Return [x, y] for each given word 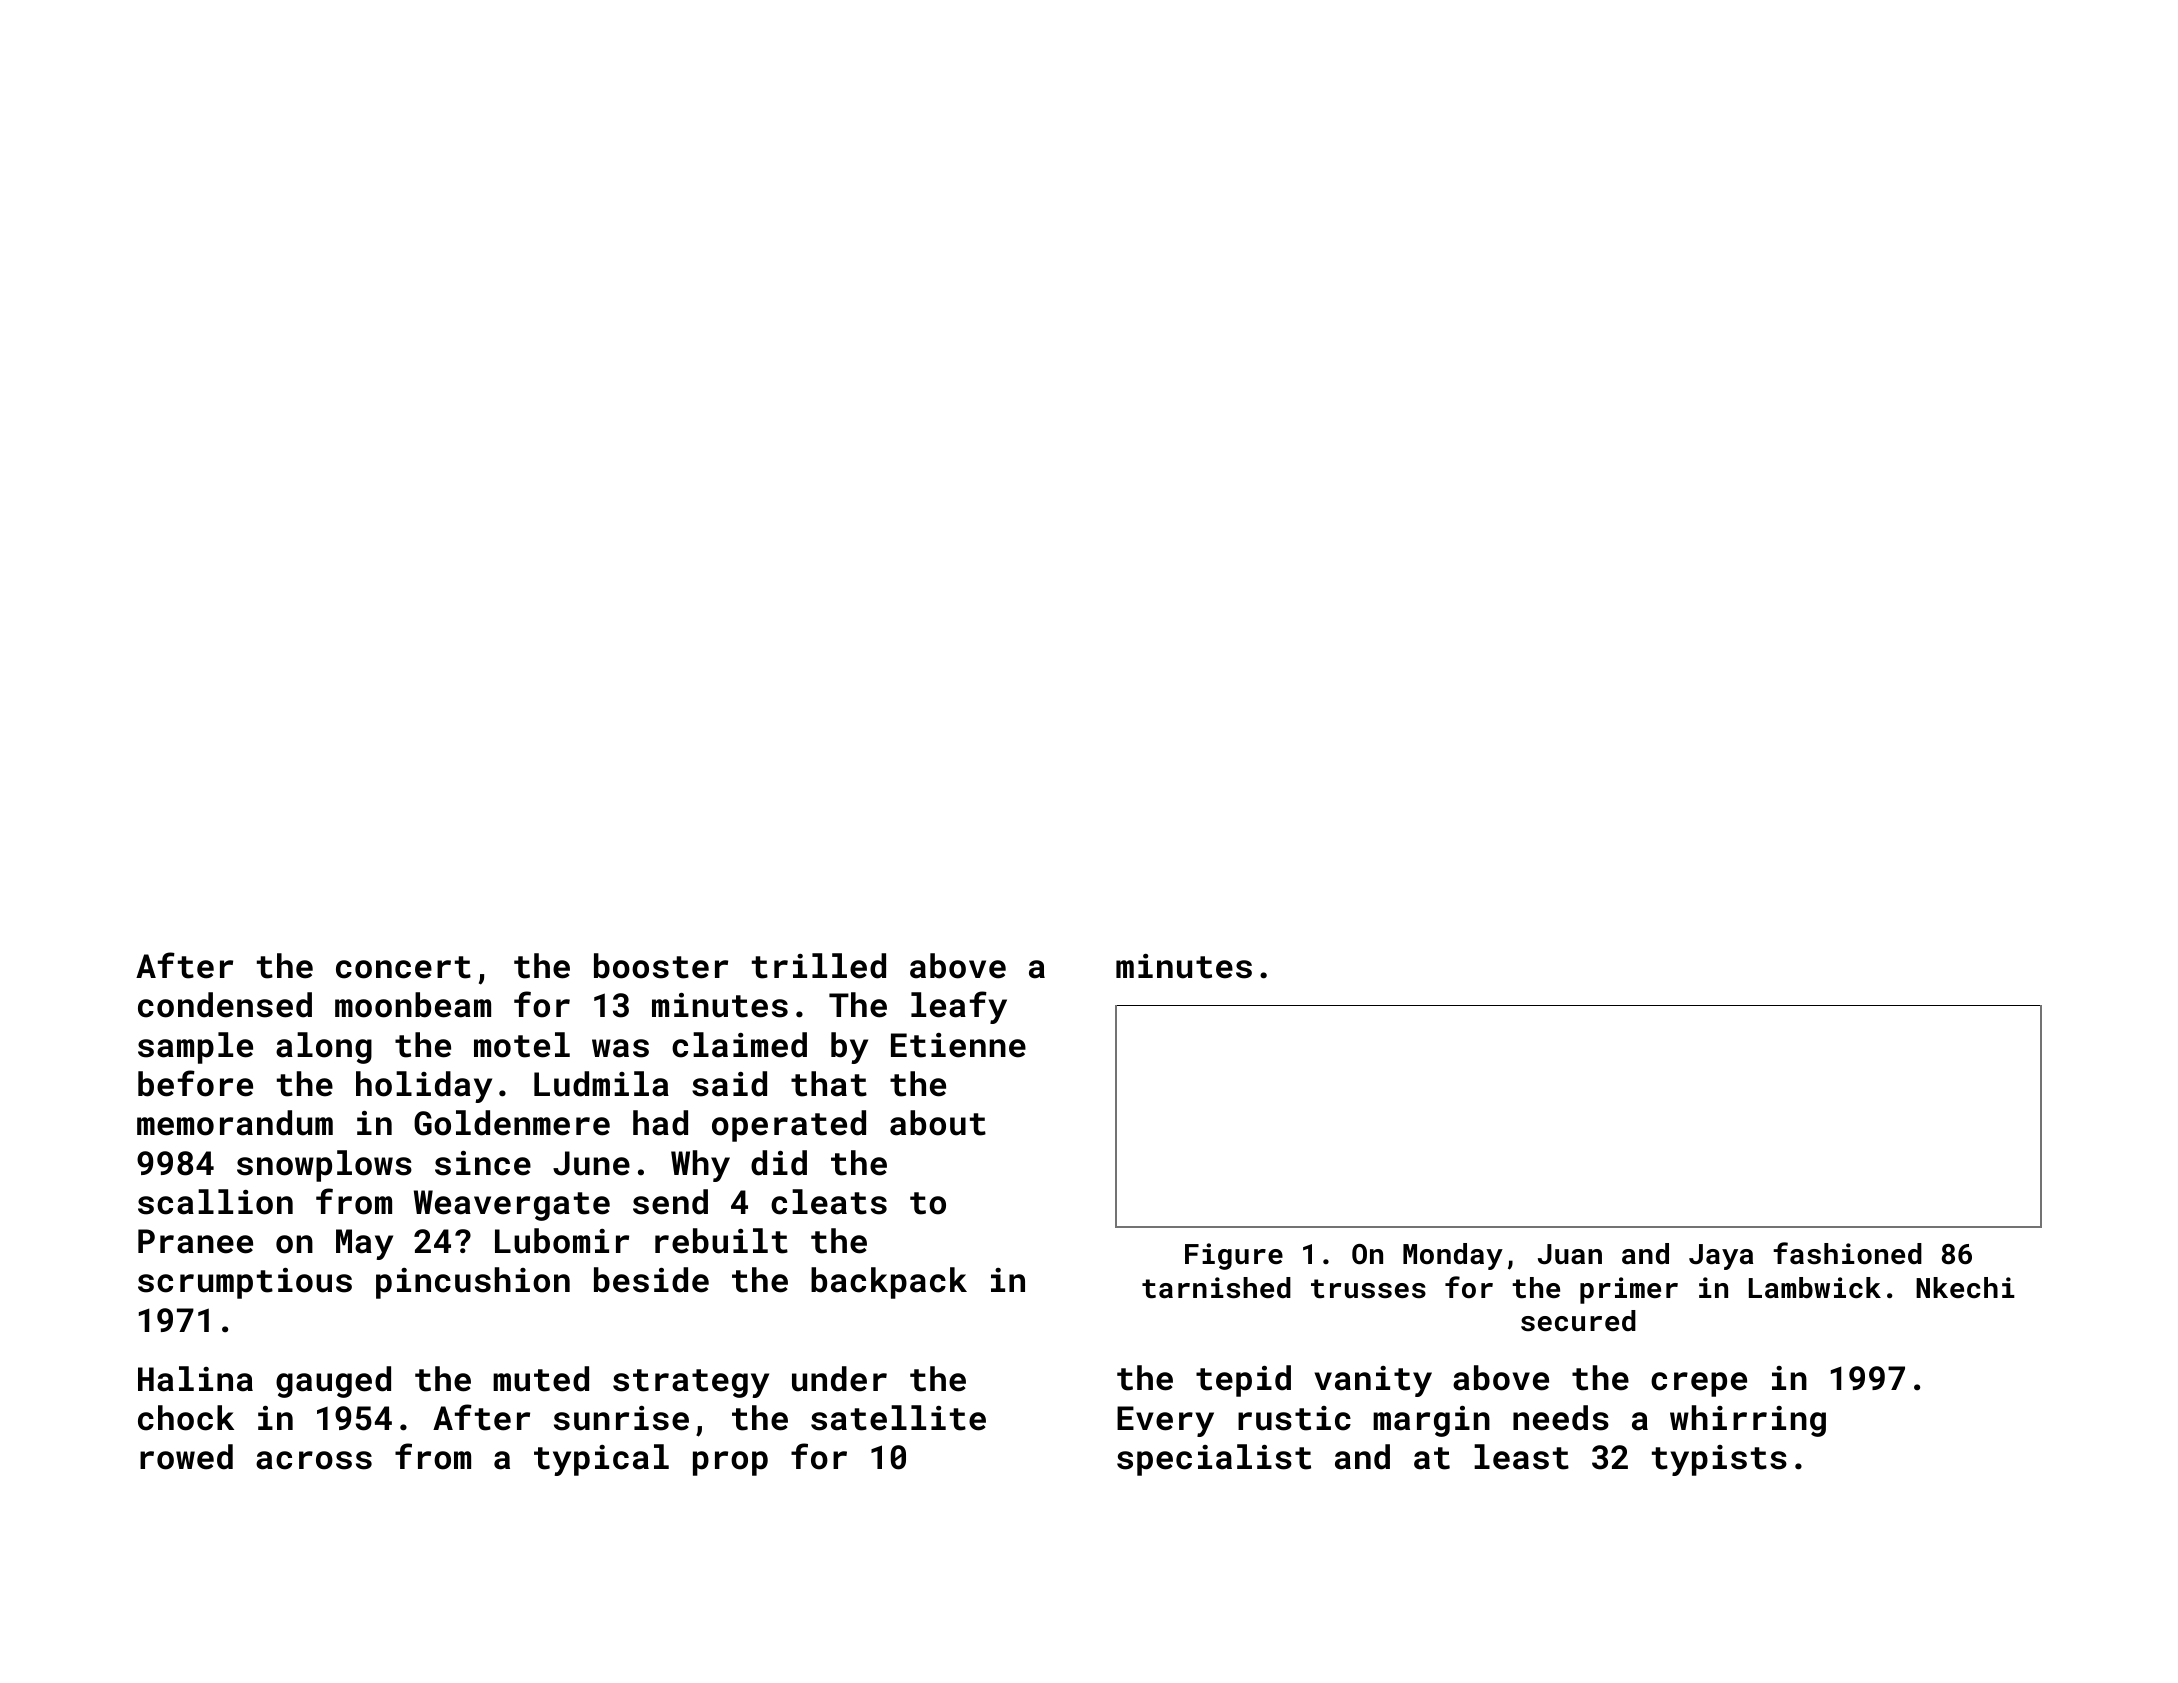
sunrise [621, 1418]
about [938, 1123]
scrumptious [245, 1283]
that [829, 1084]
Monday [1453, 1256]
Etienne [958, 1045]
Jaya [1721, 1257]
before [195, 1083]
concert [403, 967]
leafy [959, 1007]
